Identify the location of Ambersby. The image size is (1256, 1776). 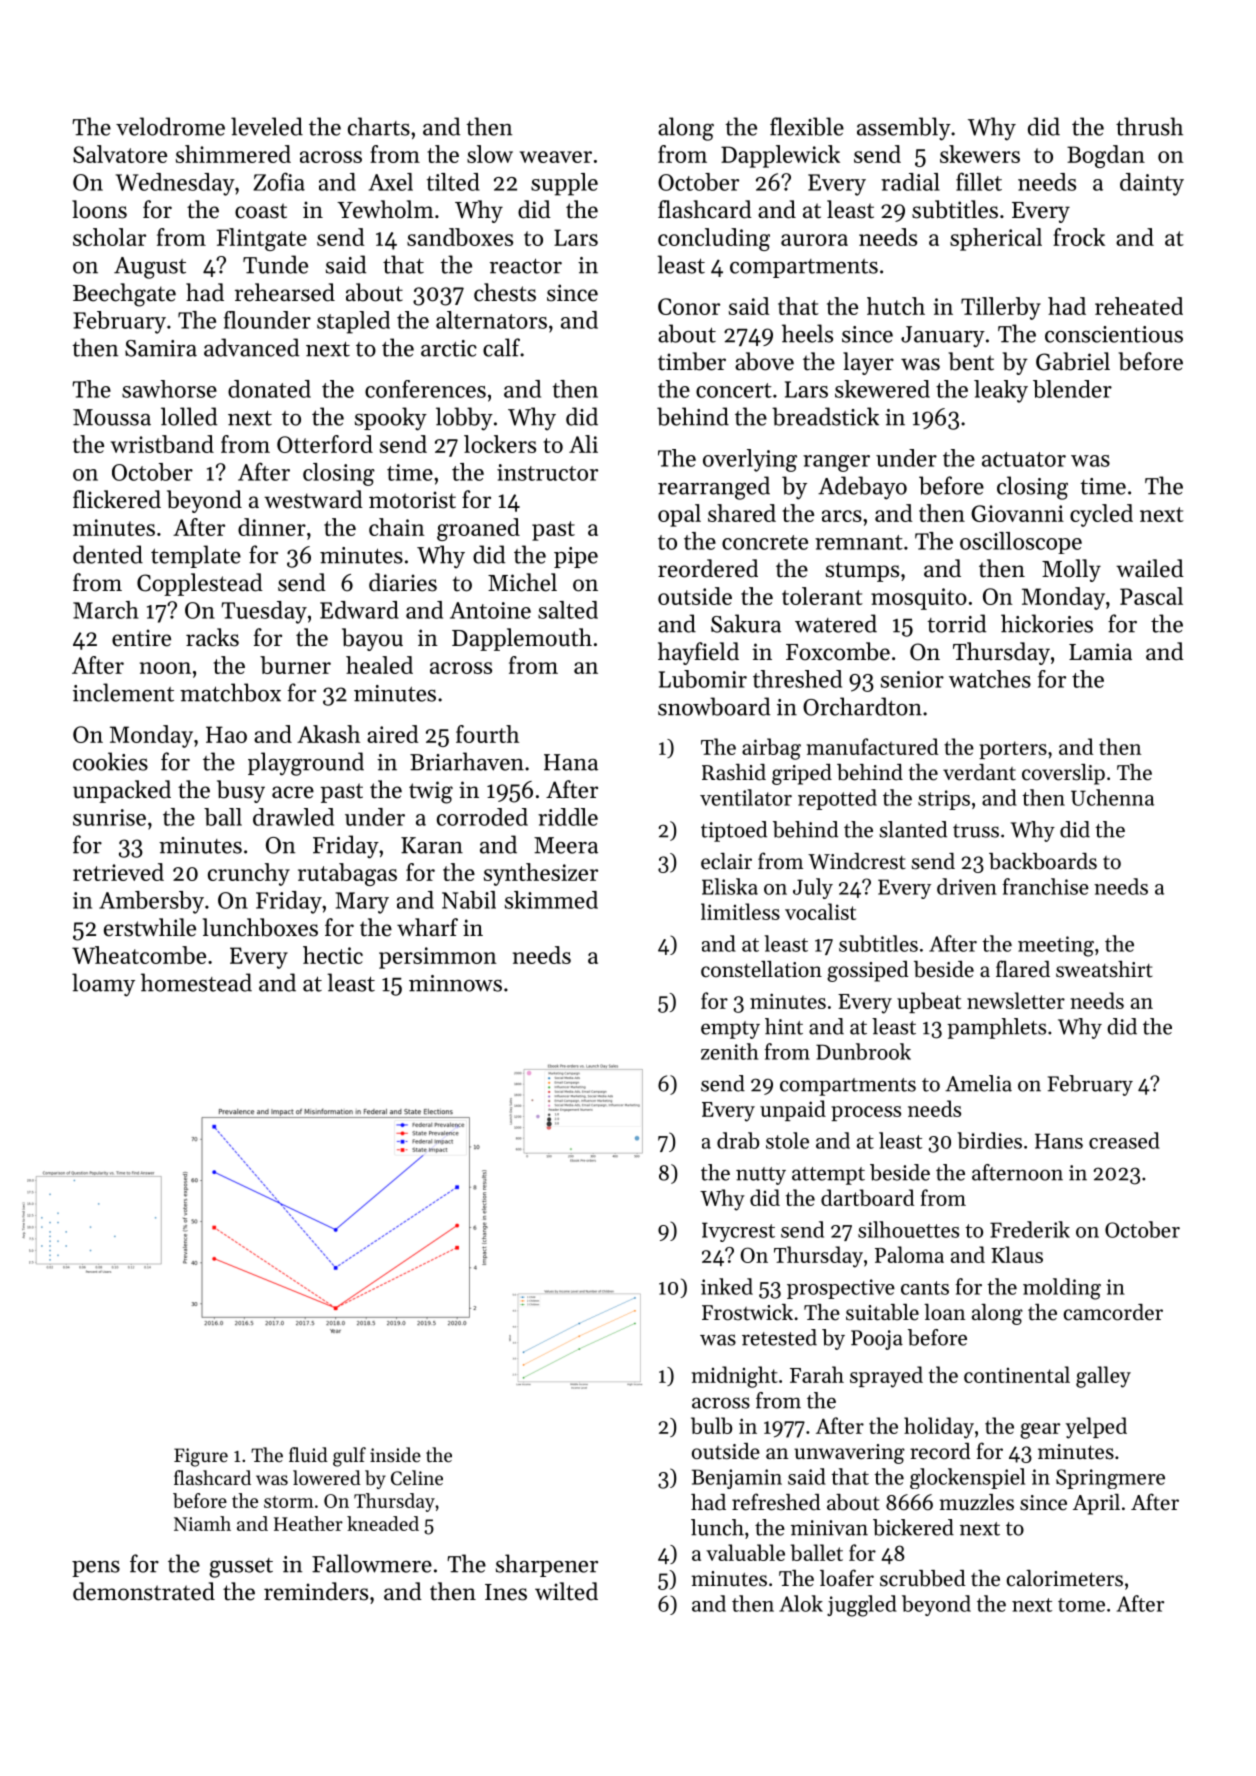
(151, 902).
